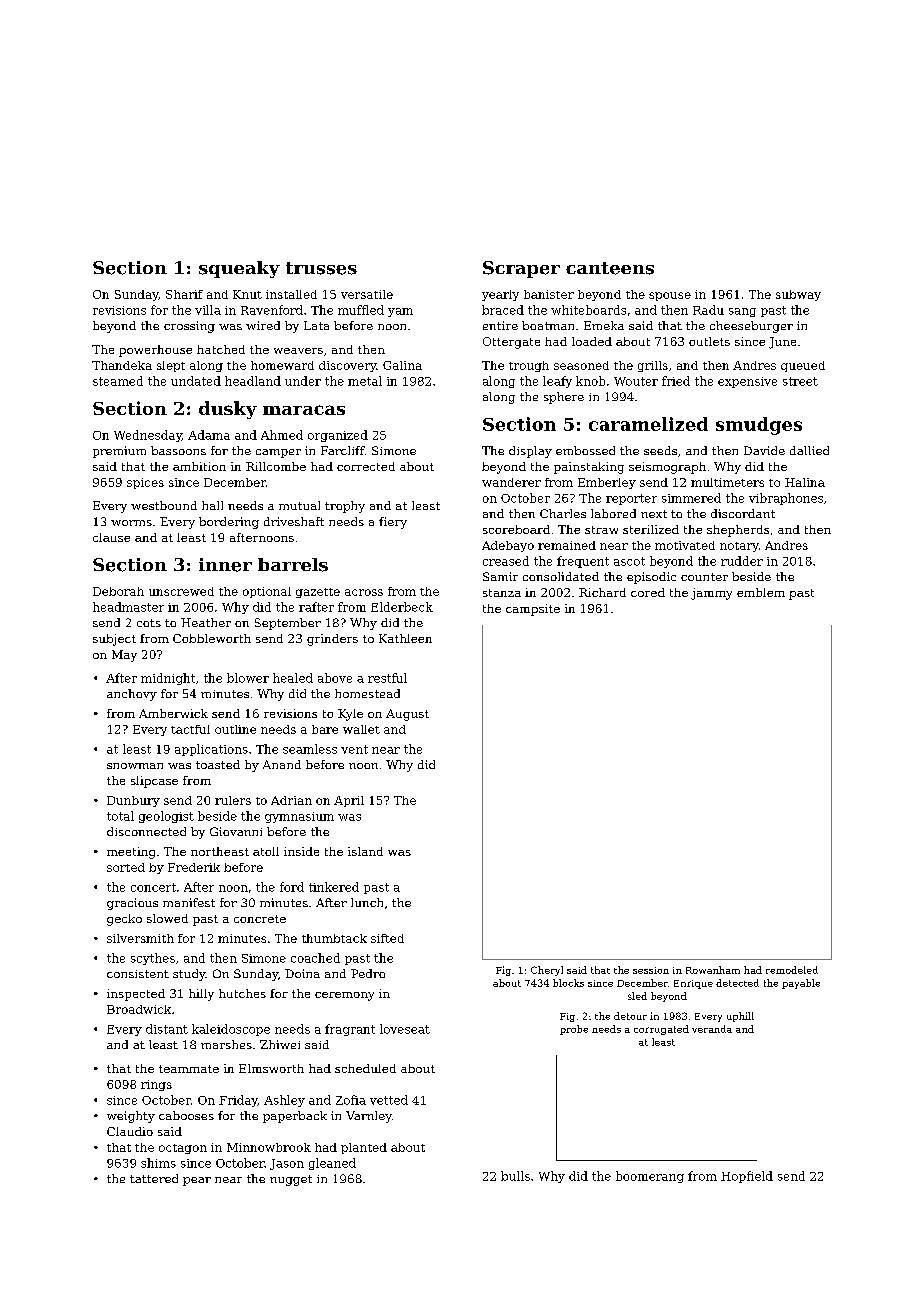 The image size is (924, 1308). I want to click on squeaky, so click(239, 269).
